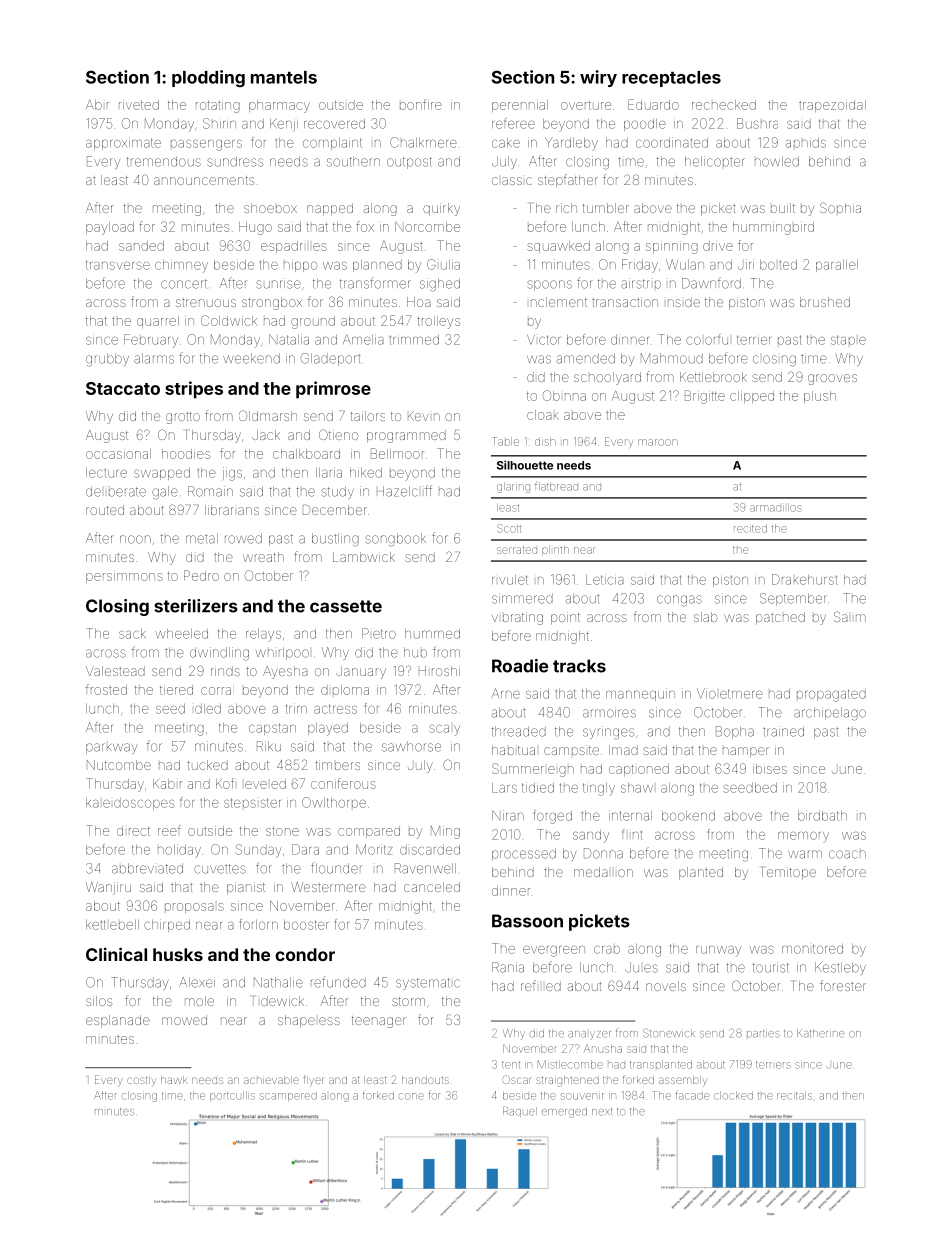 This image has width=952, height=1233. I want to click on payload, so click(110, 228).
